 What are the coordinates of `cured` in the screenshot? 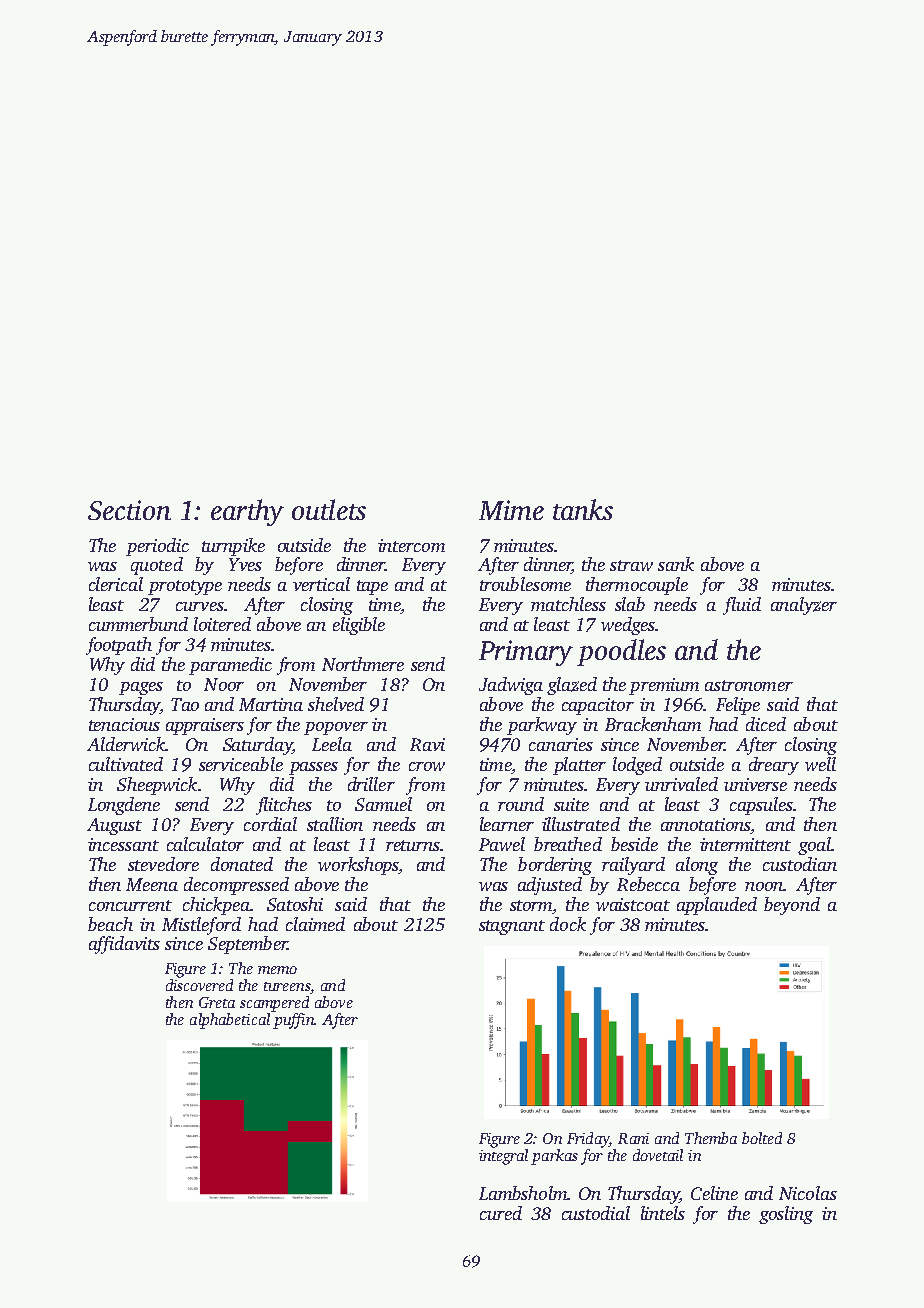 It's located at (501, 1213).
